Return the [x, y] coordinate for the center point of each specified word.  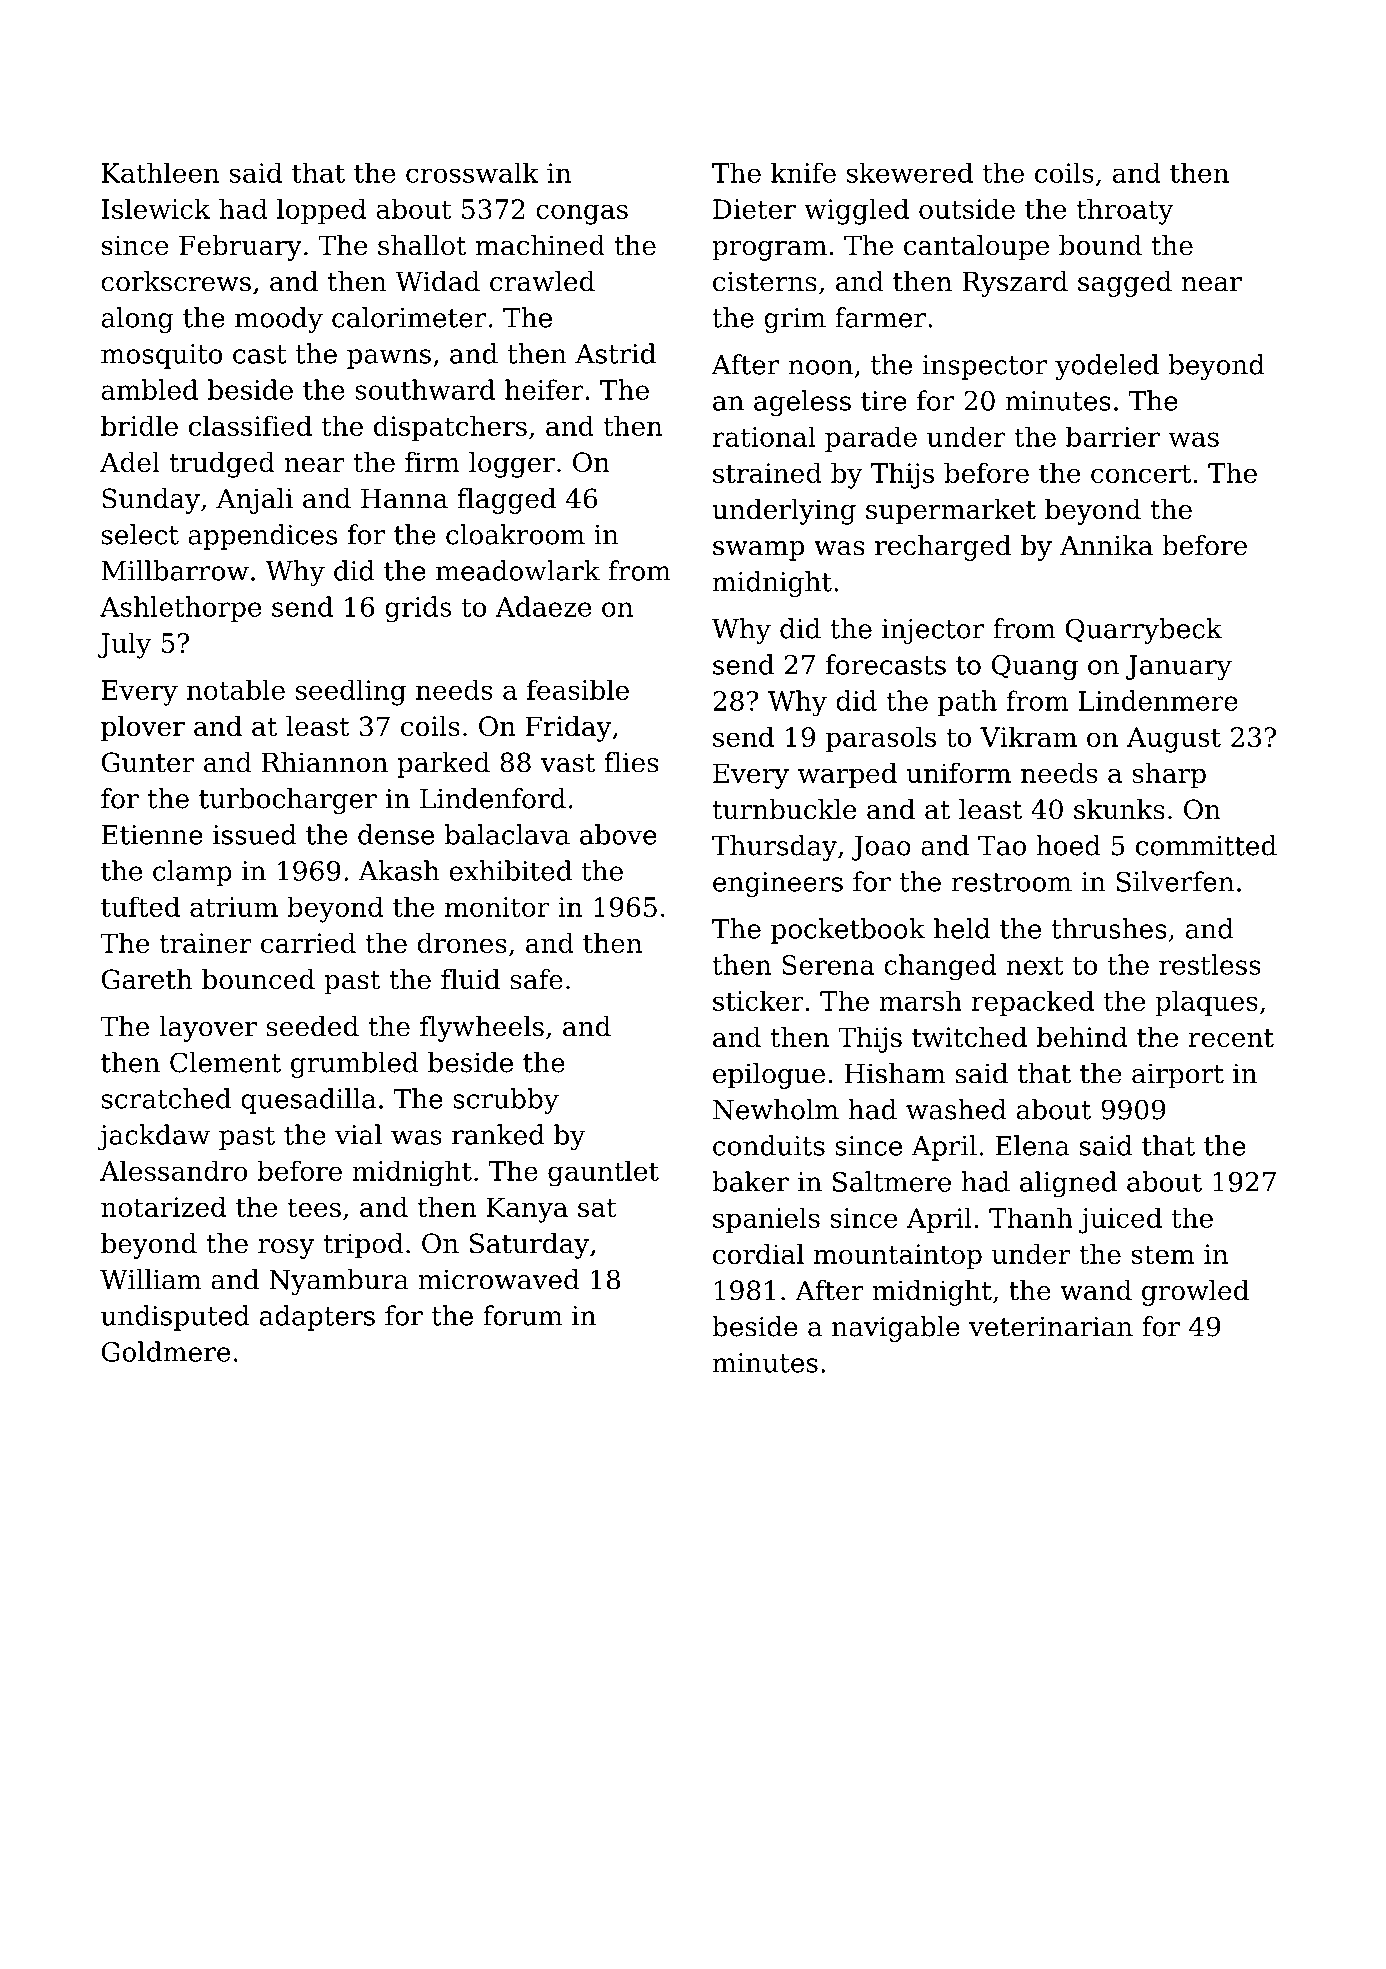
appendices [262, 537]
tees [314, 1208]
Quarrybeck [1144, 631]
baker [750, 1181]
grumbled [354, 1065]
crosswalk [472, 172]
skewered [910, 172]
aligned [1068, 1184]
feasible [578, 689]
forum [522, 1315]
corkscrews [176, 281]
